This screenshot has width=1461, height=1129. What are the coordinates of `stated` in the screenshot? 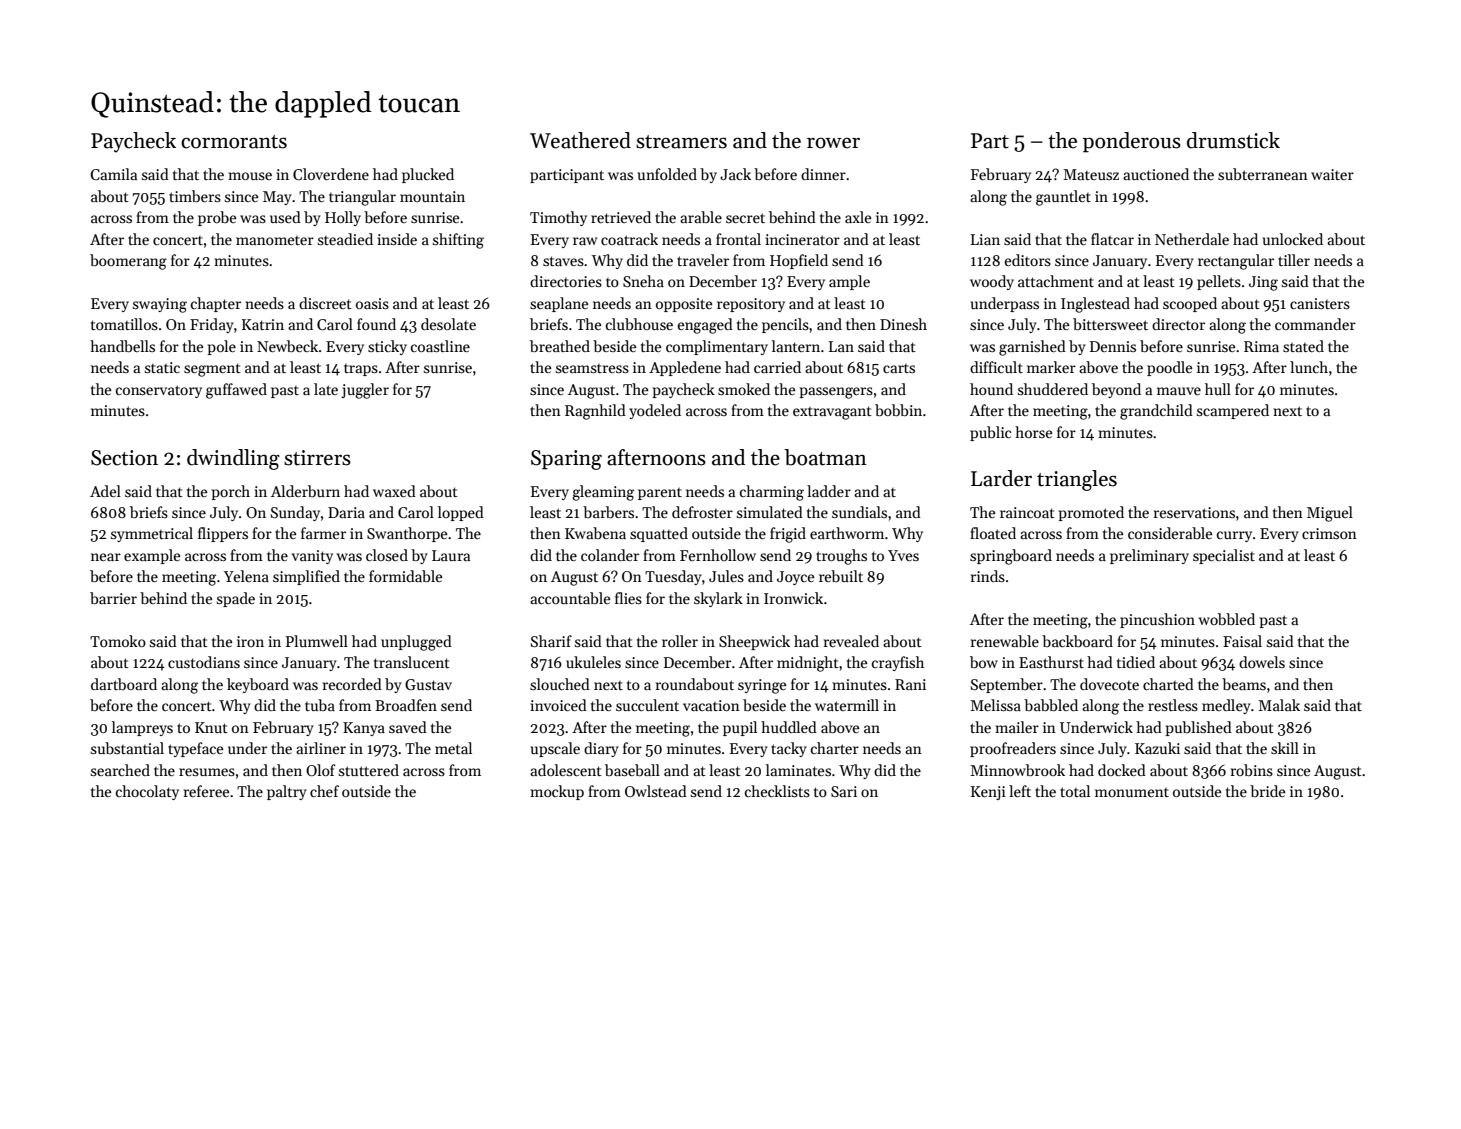 It's located at (1303, 346).
